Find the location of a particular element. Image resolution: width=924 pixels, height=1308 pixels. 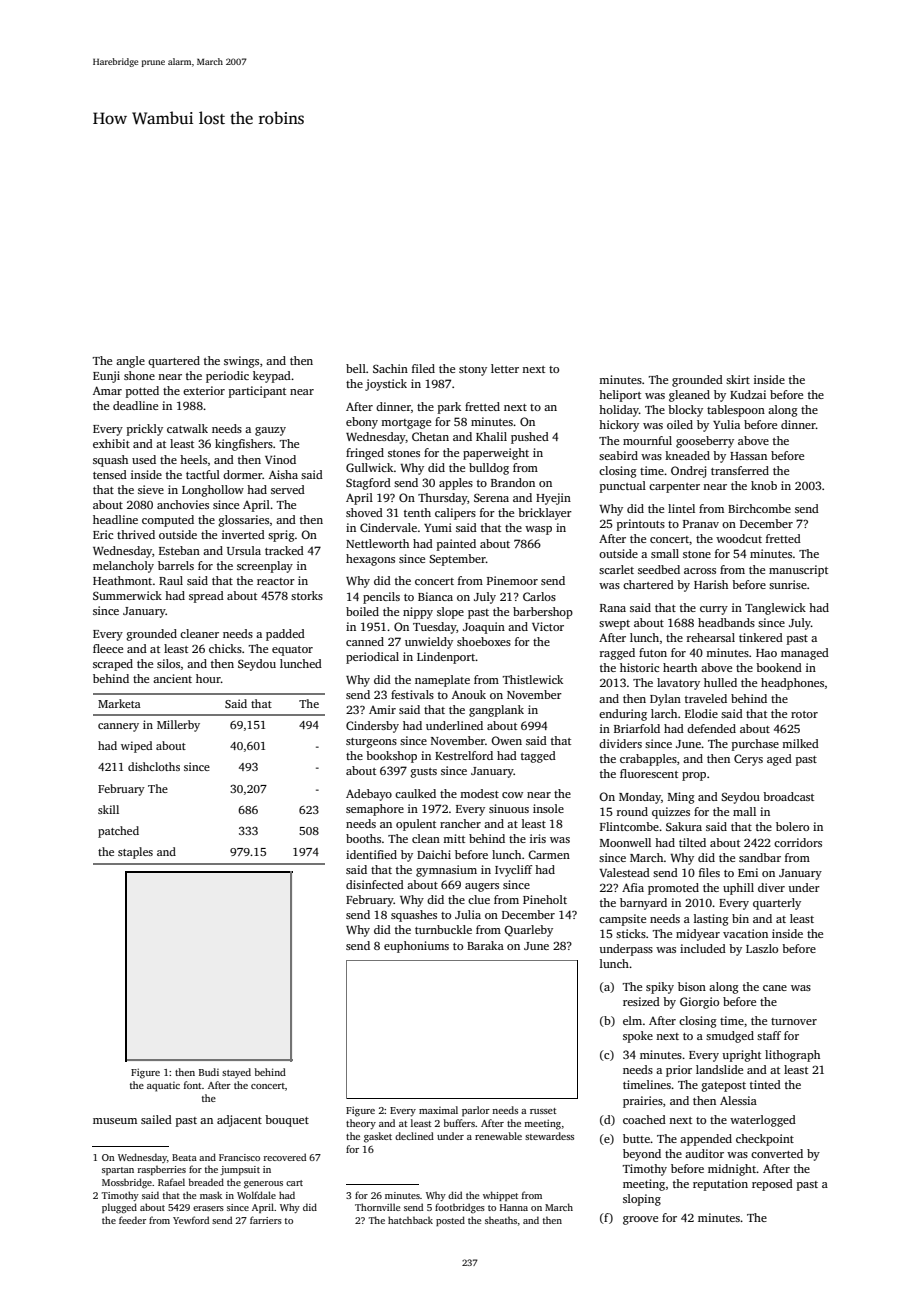

skirt is located at coordinates (738, 379).
